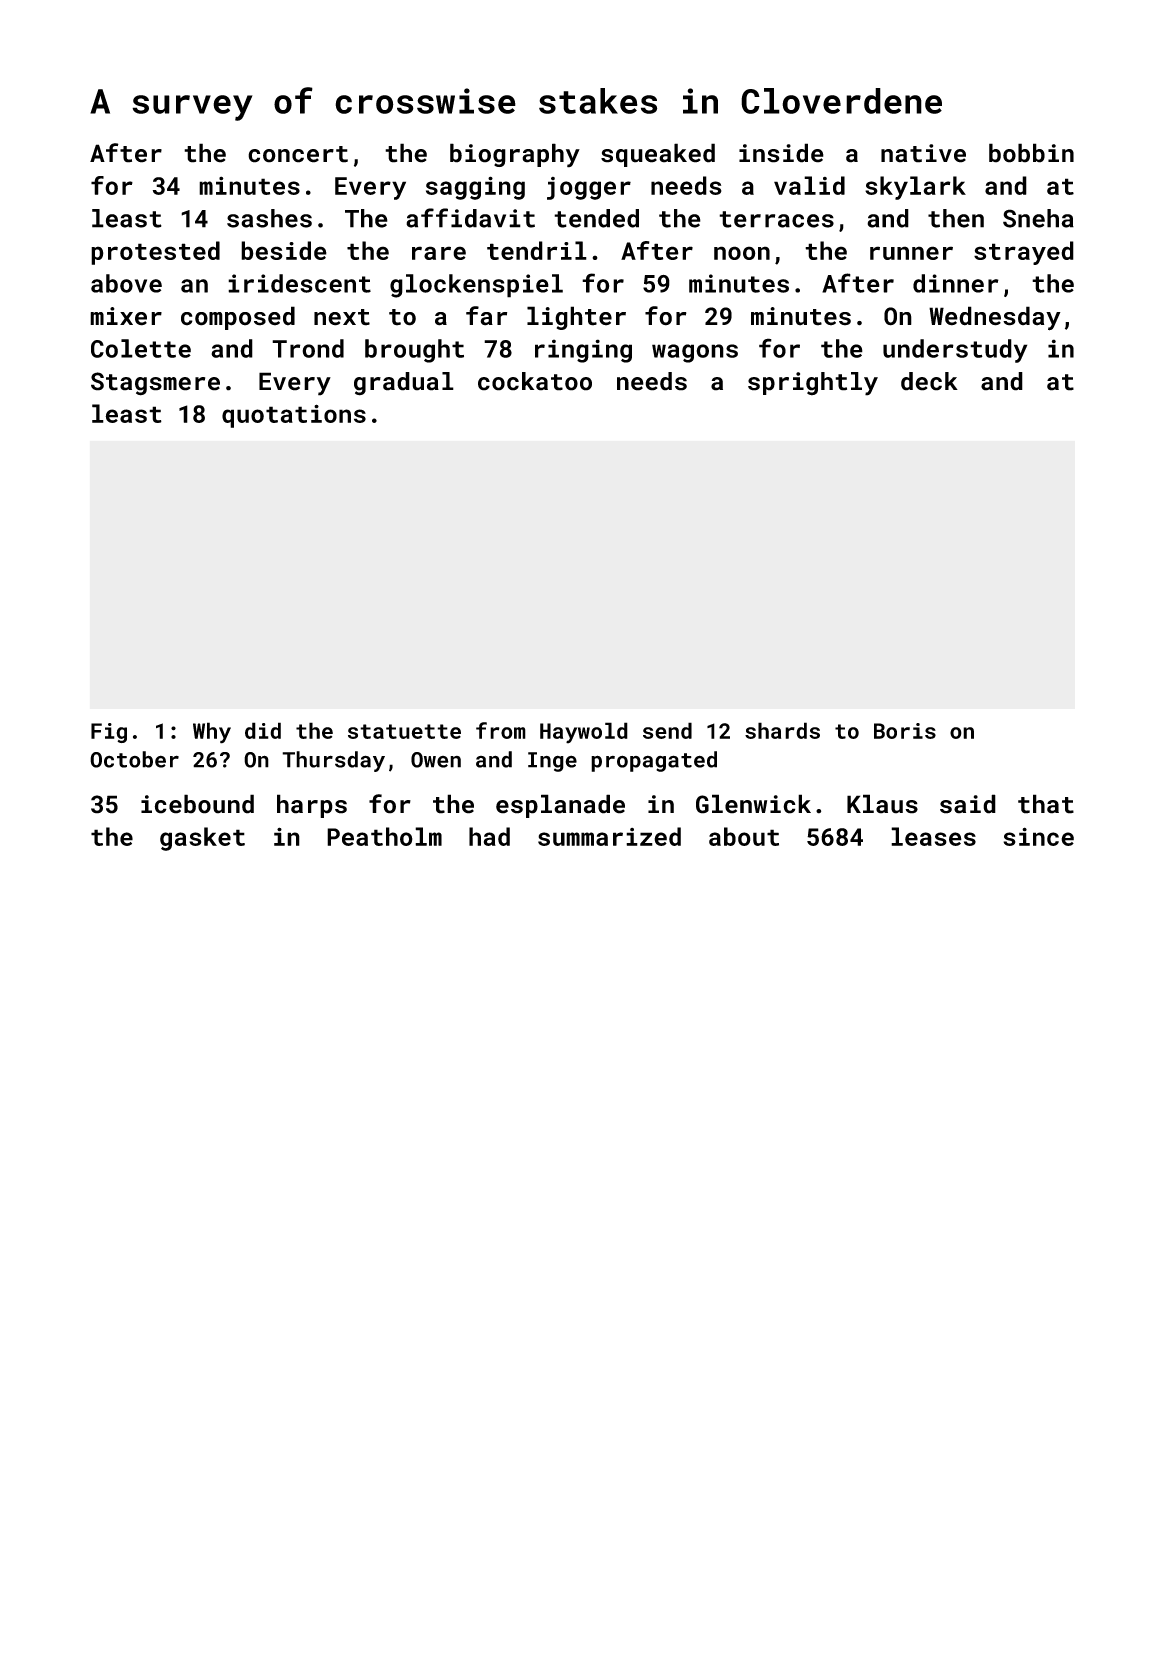 The image size is (1165, 1654). What do you see at coordinates (515, 155) in the screenshot?
I see `biography` at bounding box center [515, 155].
